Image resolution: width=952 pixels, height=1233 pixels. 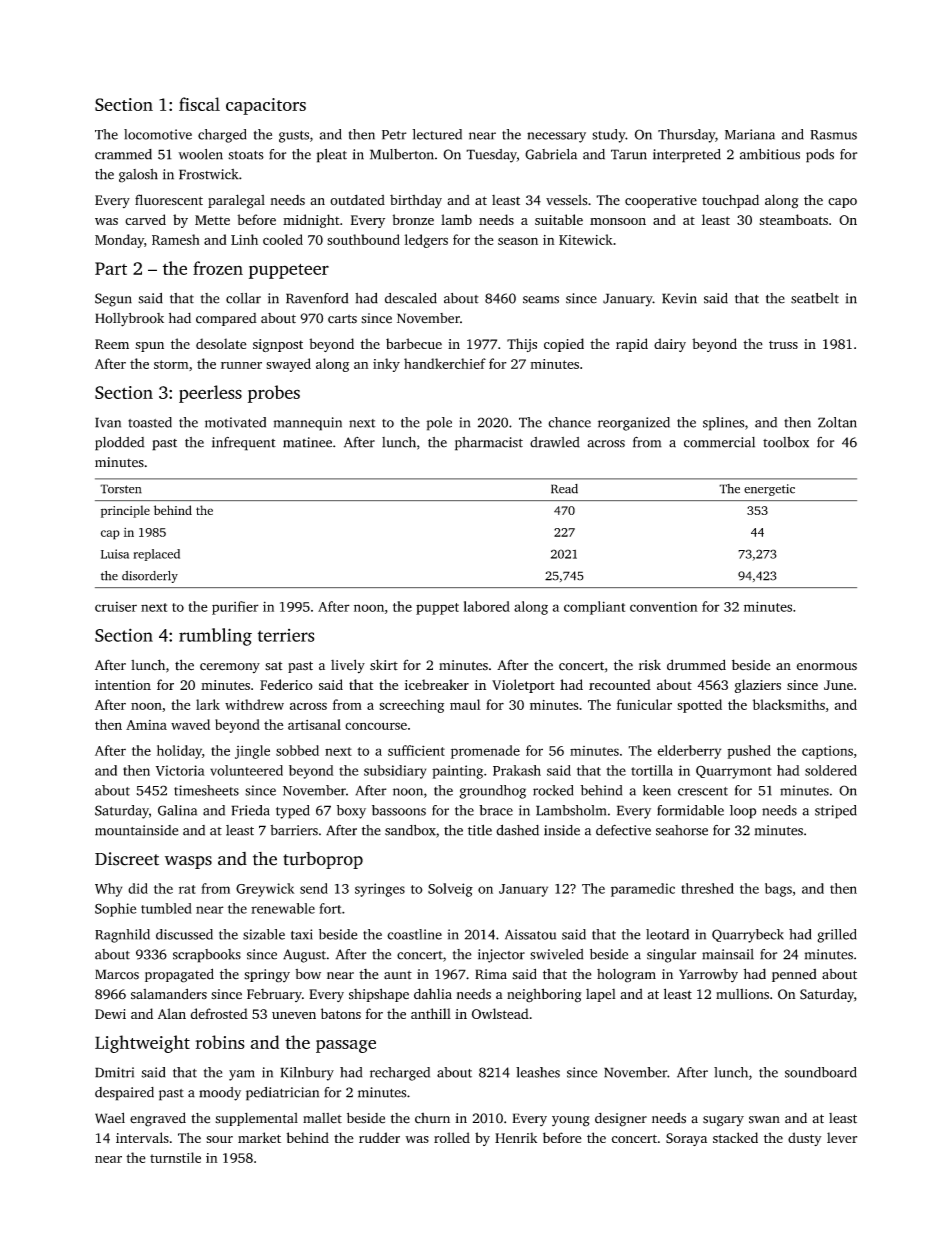 What do you see at coordinates (836, 812) in the image?
I see `striped` at bounding box center [836, 812].
